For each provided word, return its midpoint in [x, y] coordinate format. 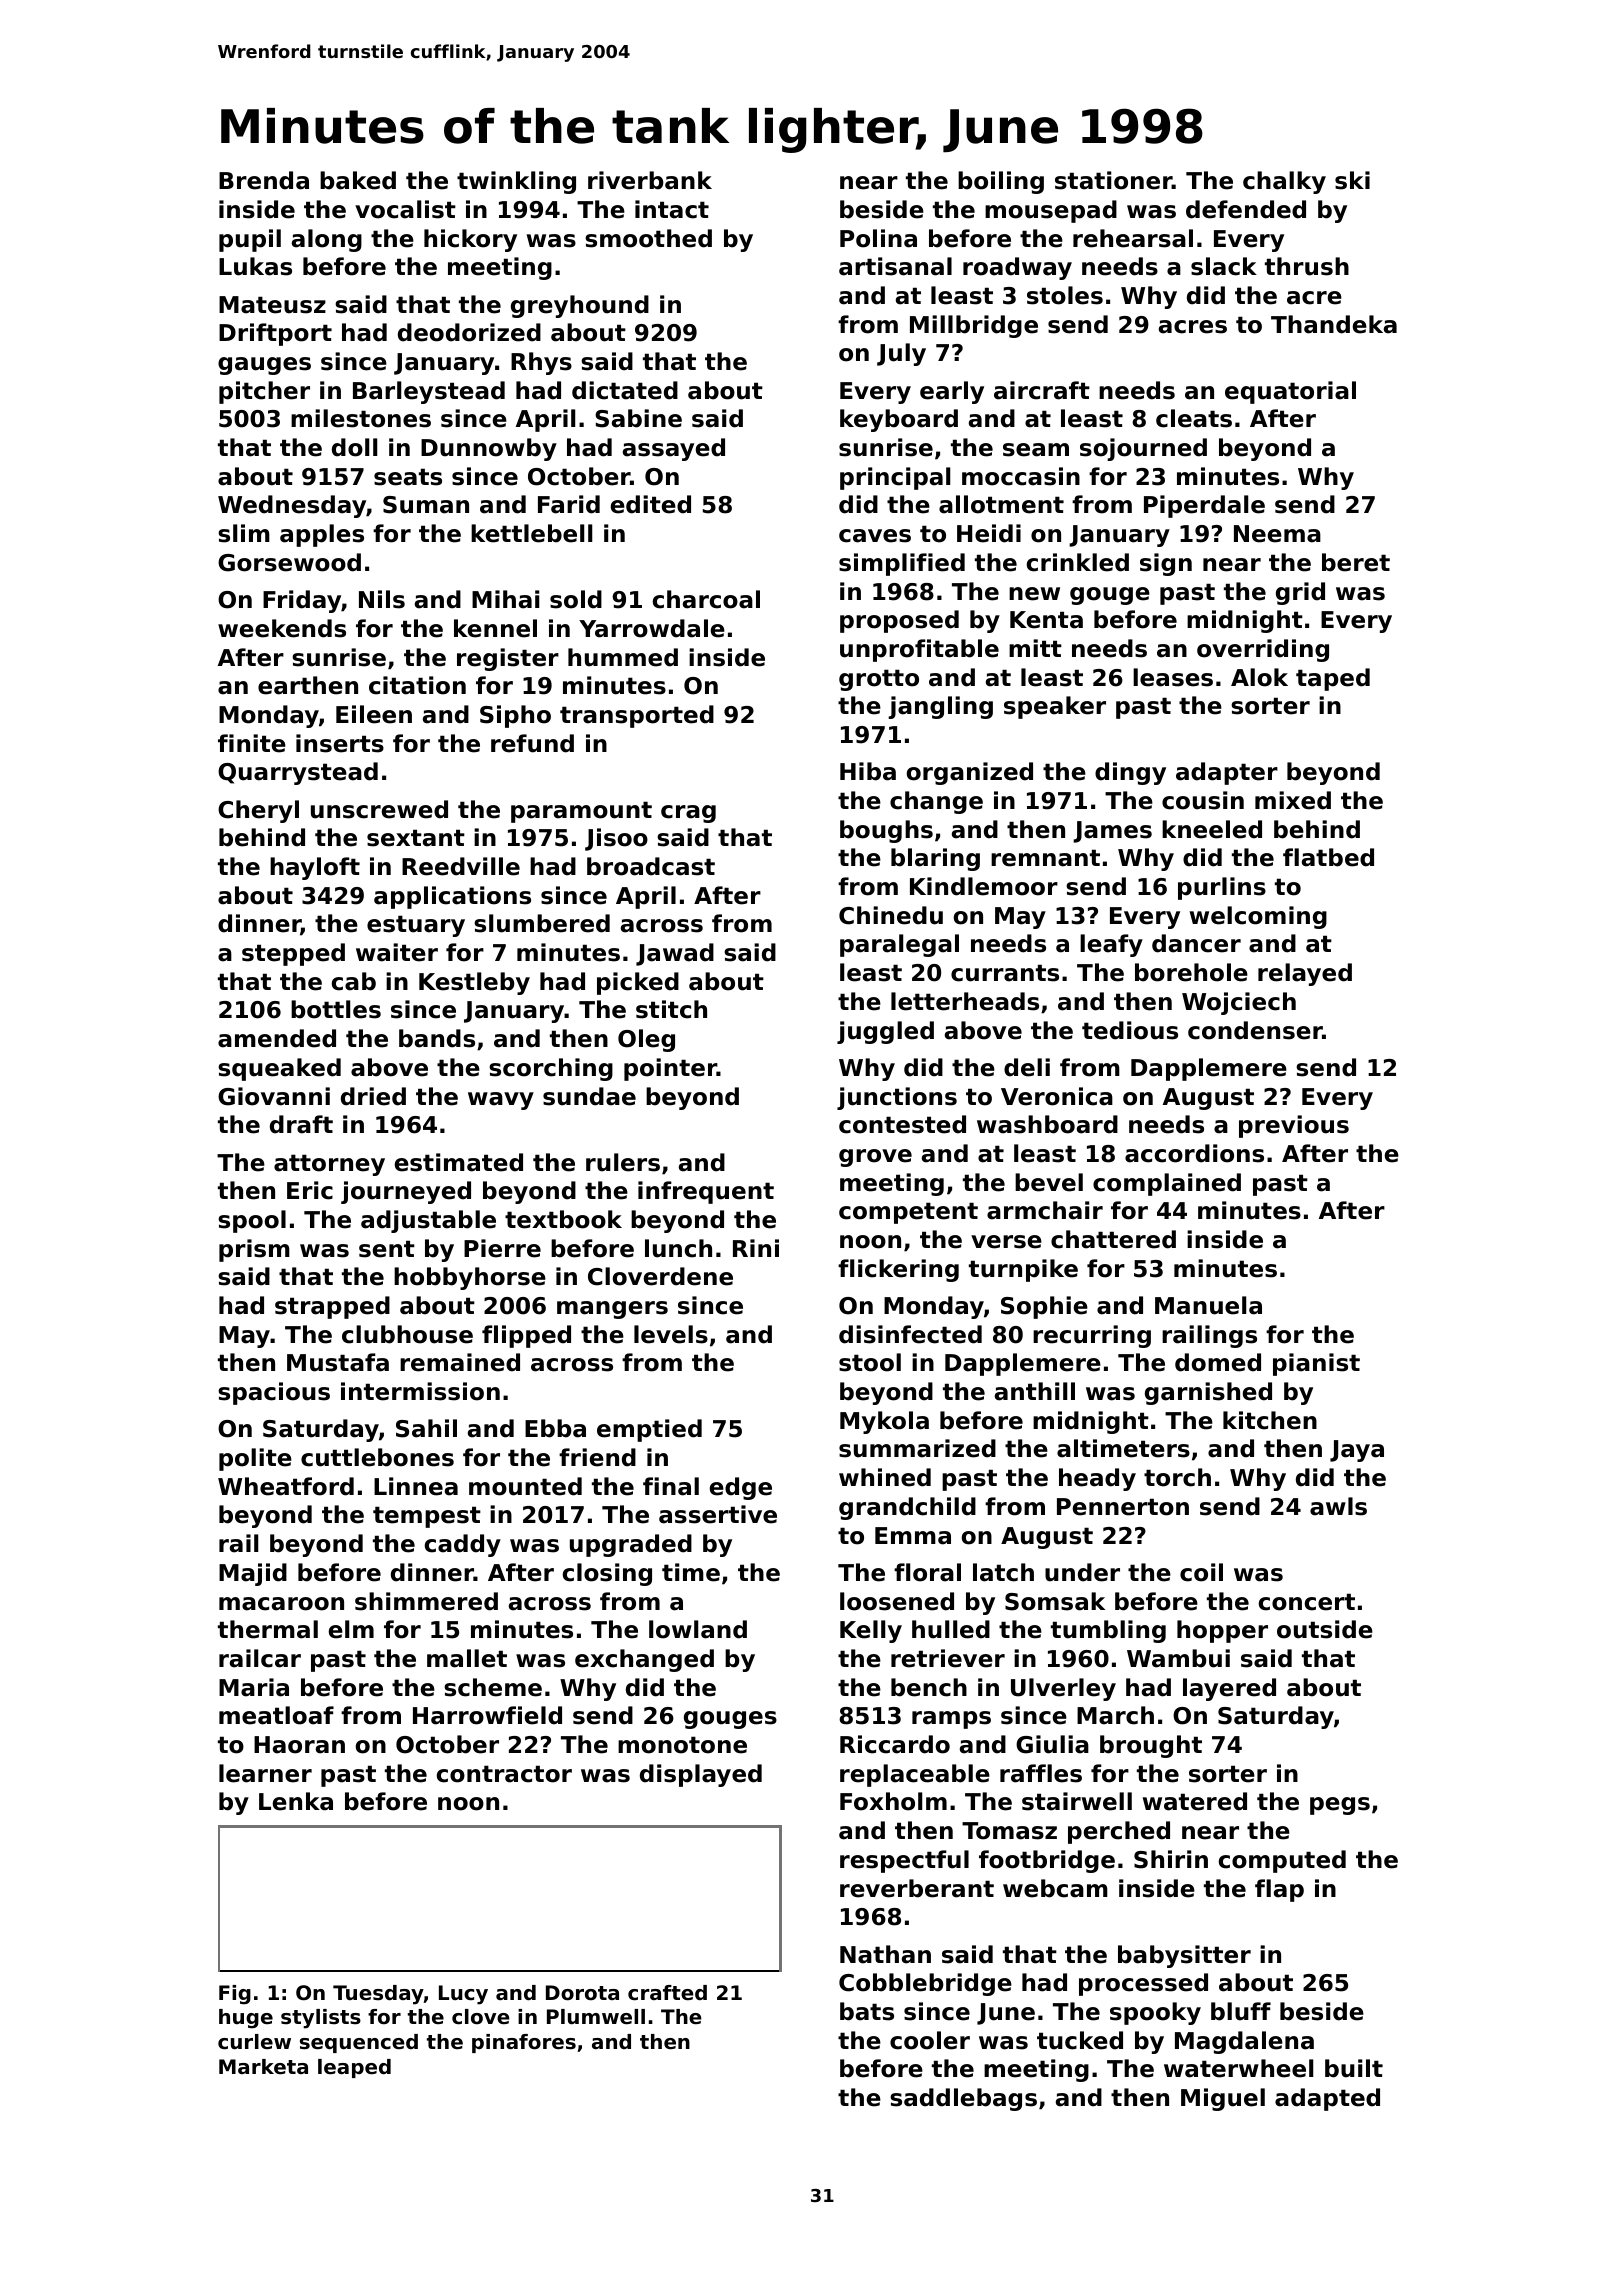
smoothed [648, 238]
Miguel [1223, 2099]
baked [358, 180]
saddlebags [963, 2099]
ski [1352, 180]
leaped [354, 2068]
